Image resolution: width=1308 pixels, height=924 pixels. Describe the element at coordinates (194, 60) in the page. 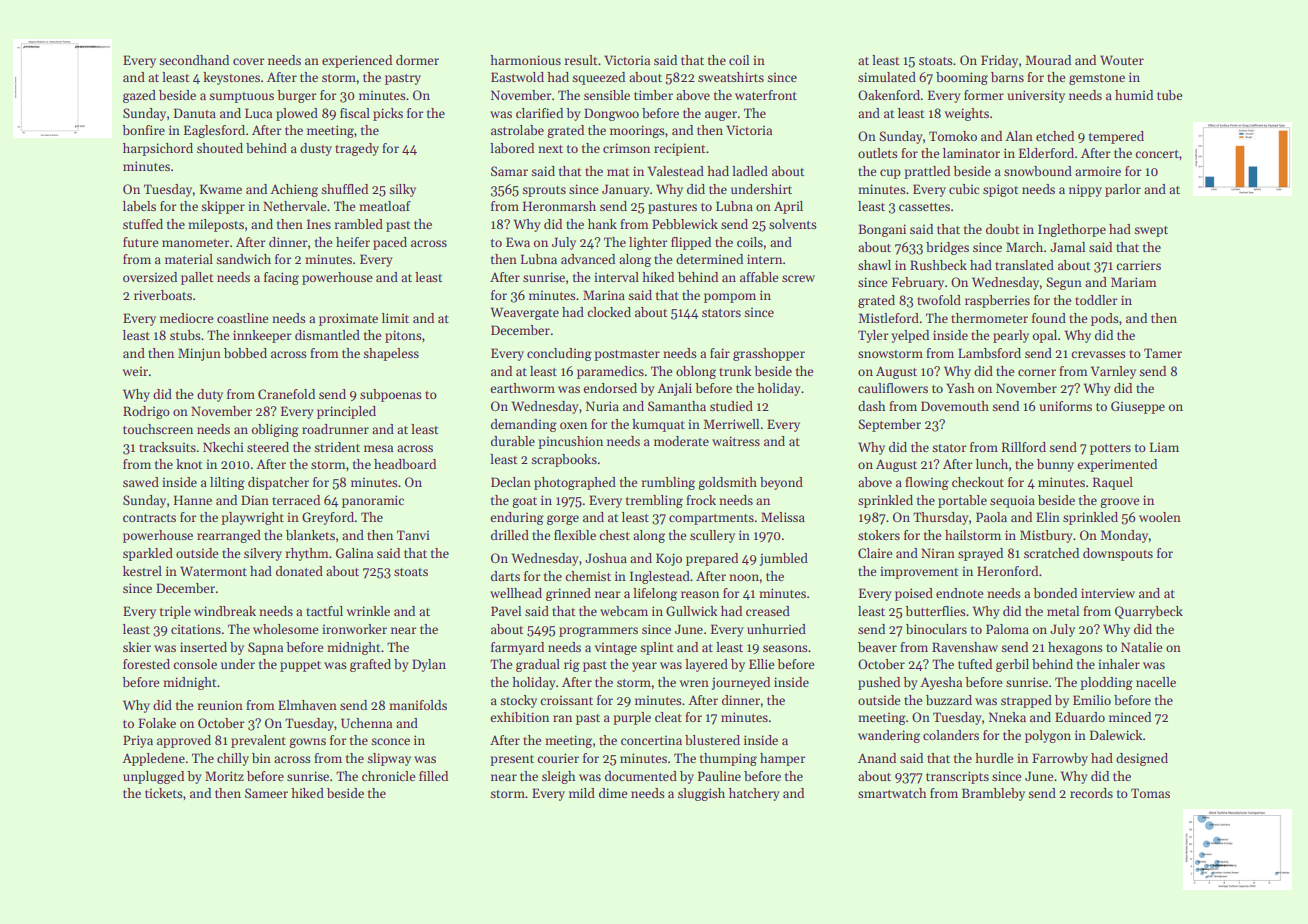

I see `secondhand` at that location.
